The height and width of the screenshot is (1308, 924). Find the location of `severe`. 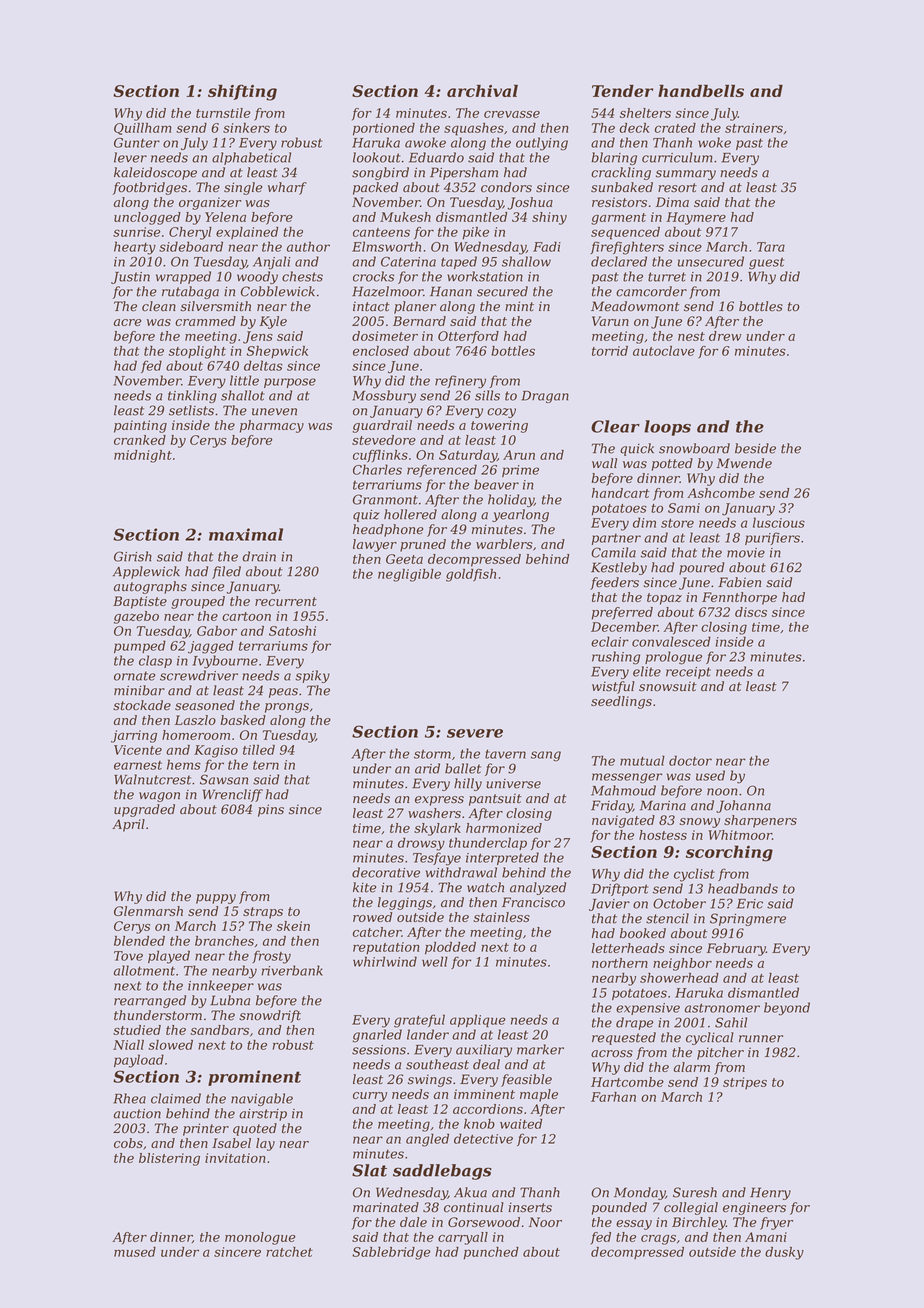

severe is located at coordinates (475, 733).
